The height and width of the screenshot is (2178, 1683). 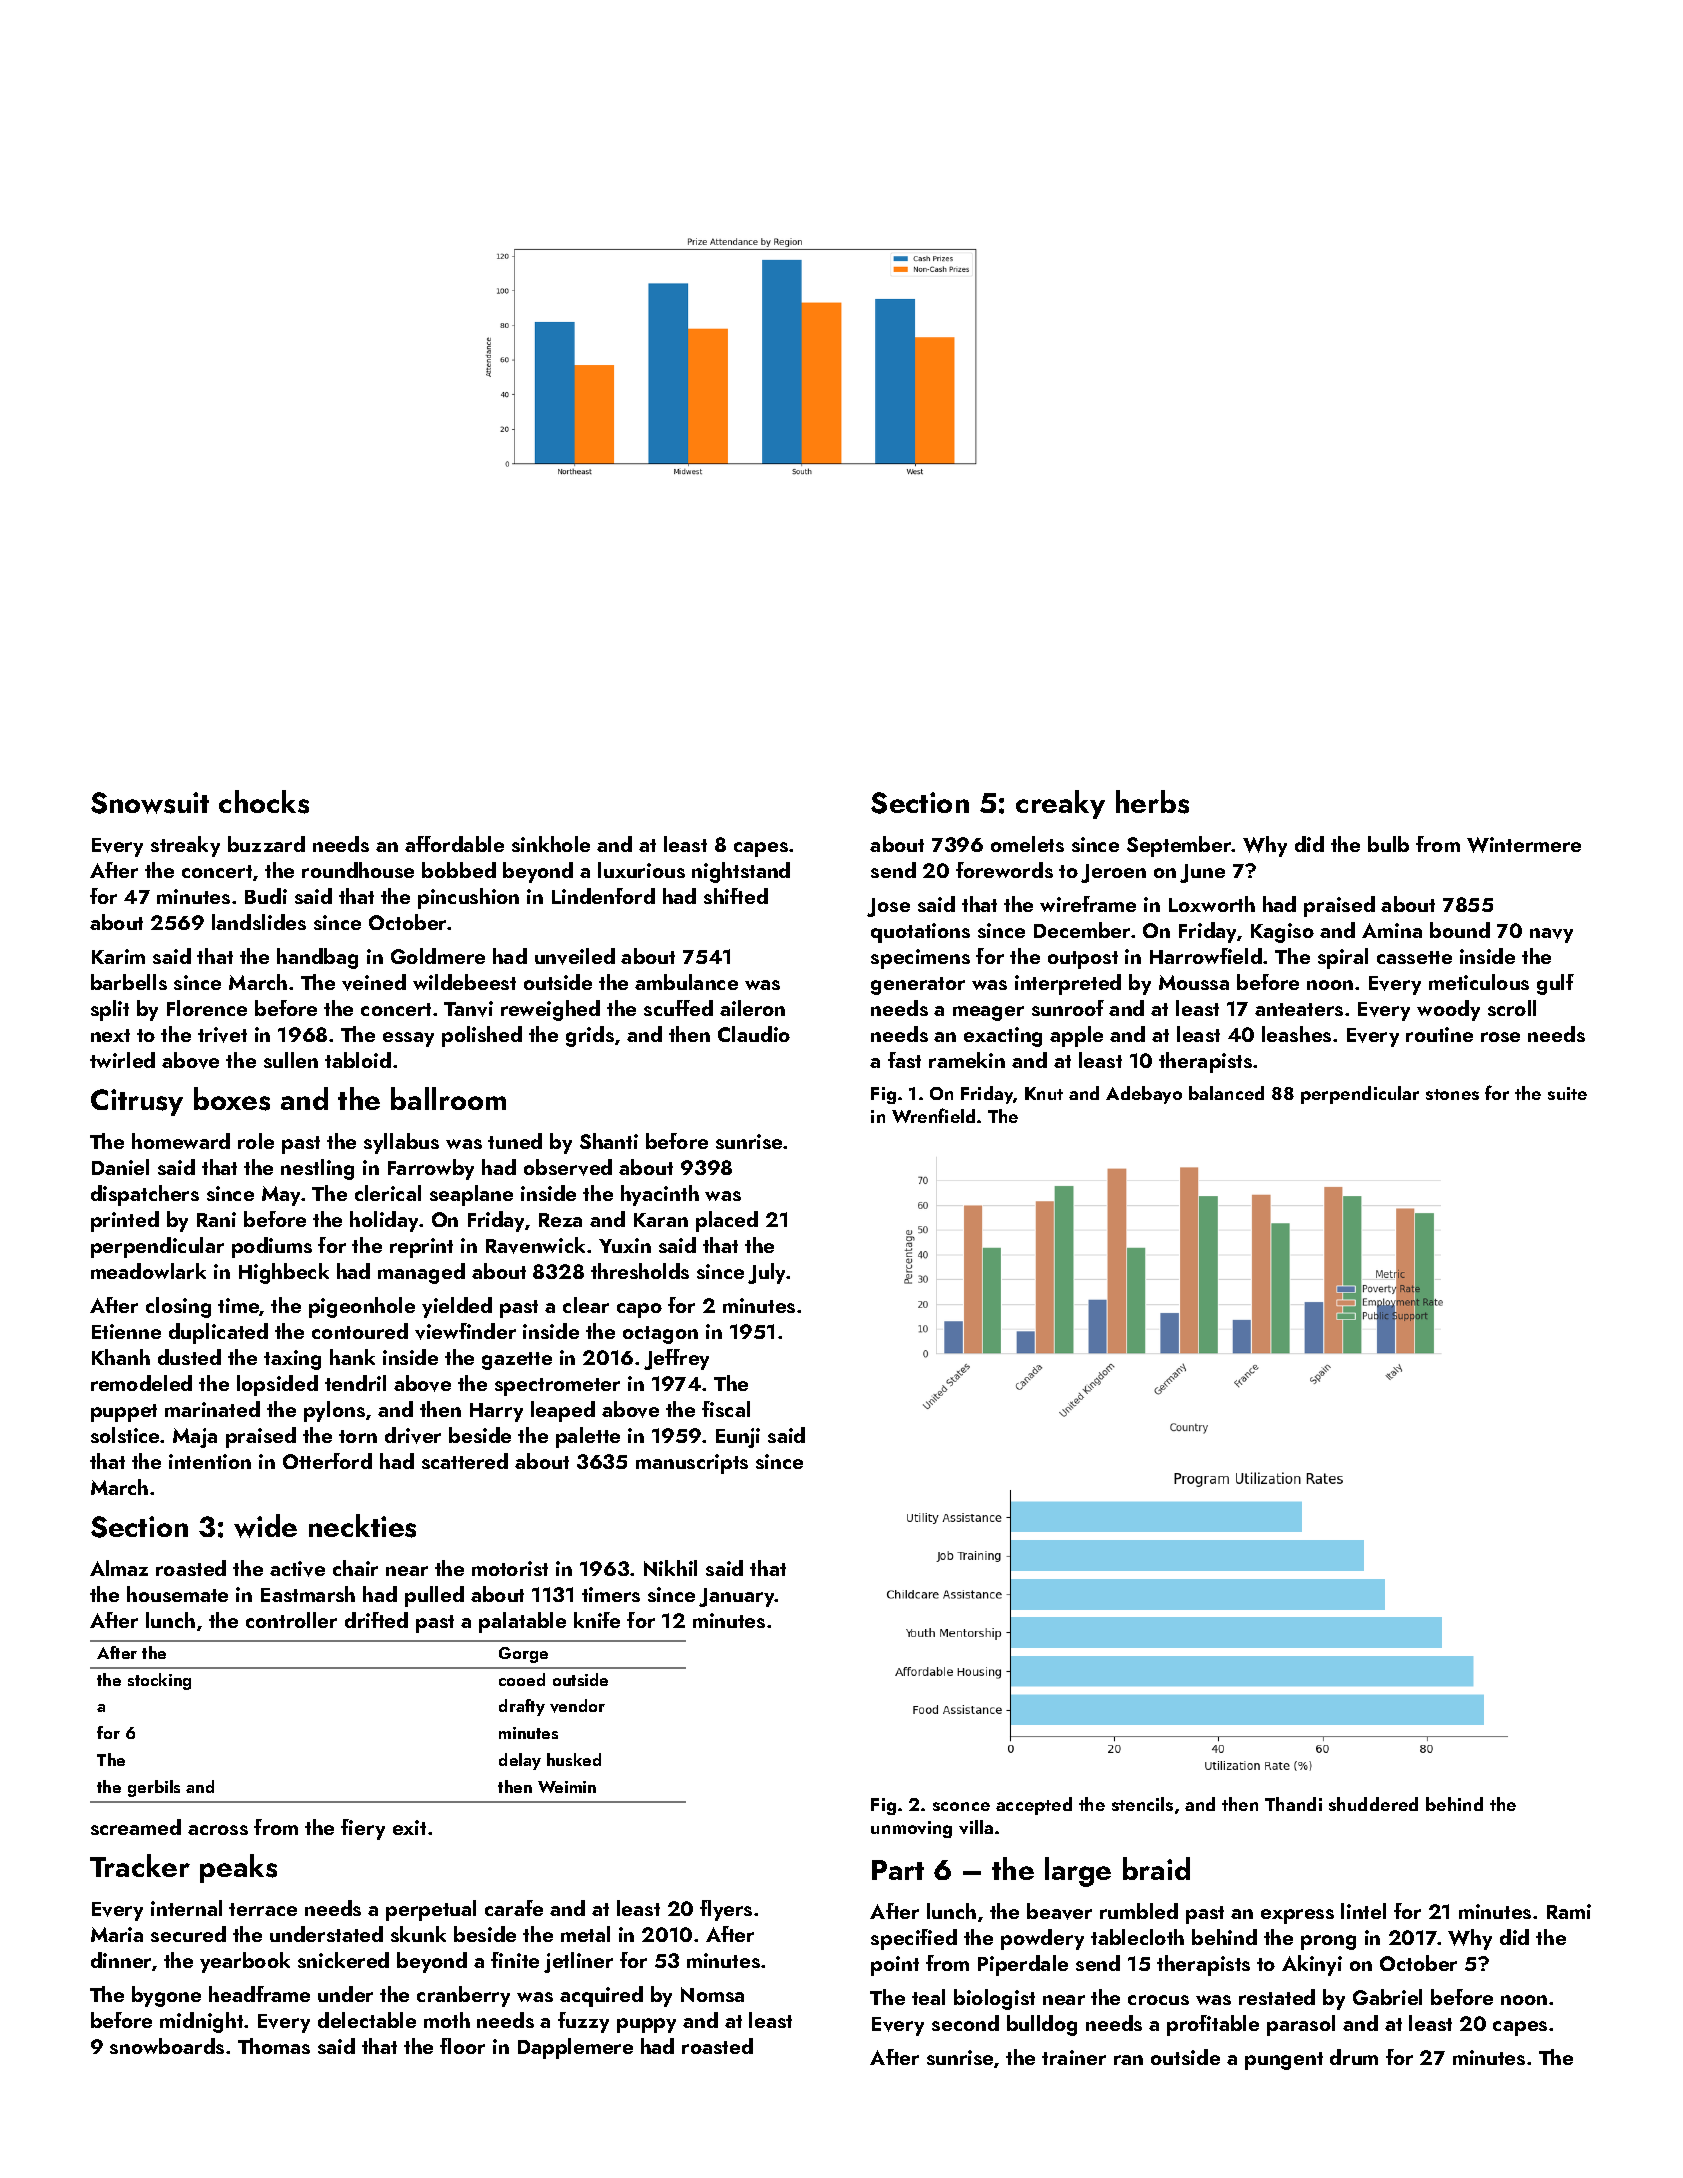 I want to click on shuddered, so click(x=1373, y=1804).
